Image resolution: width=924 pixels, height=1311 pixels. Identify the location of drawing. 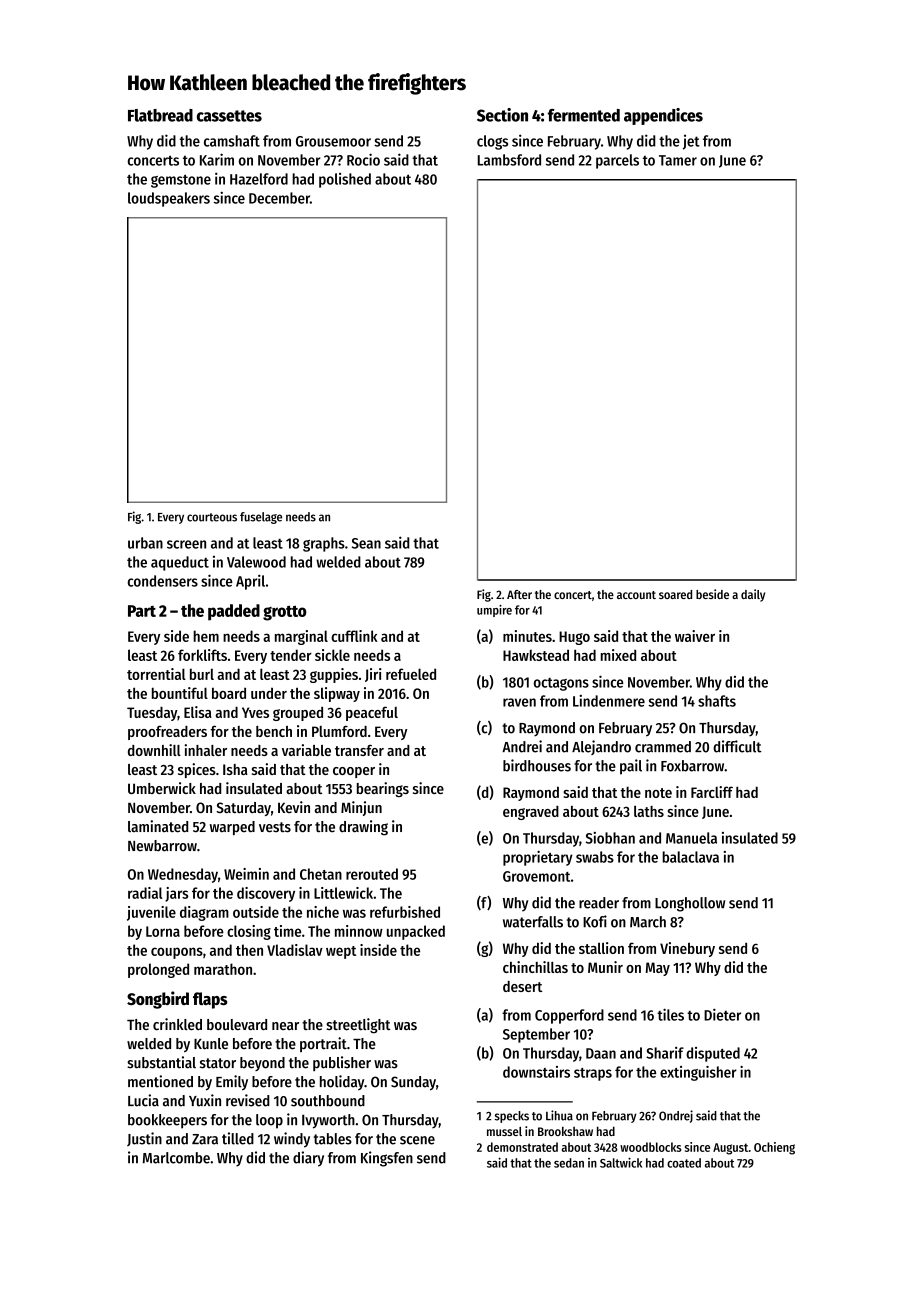
(363, 828).
